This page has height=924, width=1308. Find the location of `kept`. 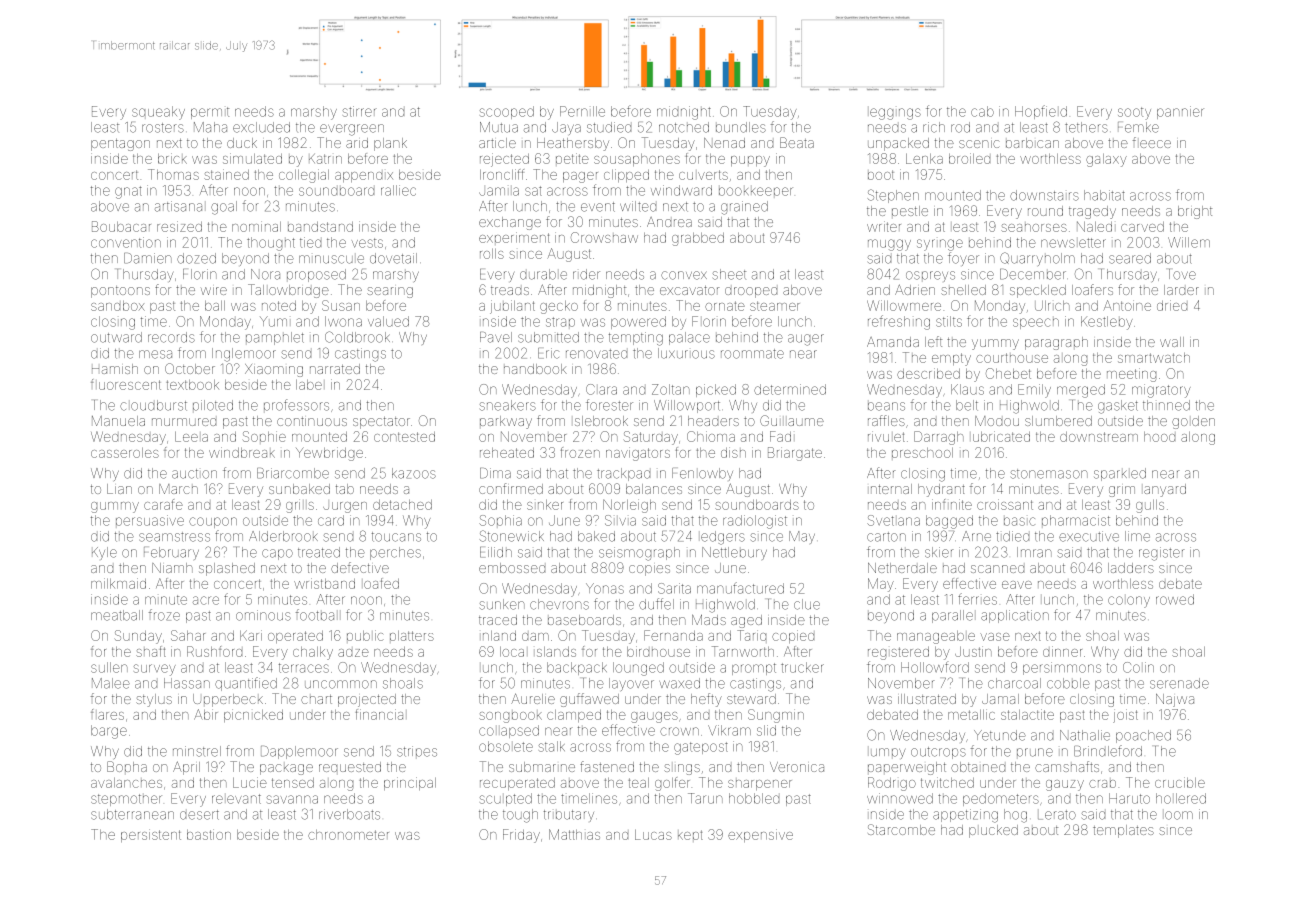

kept is located at coordinates (690, 835).
